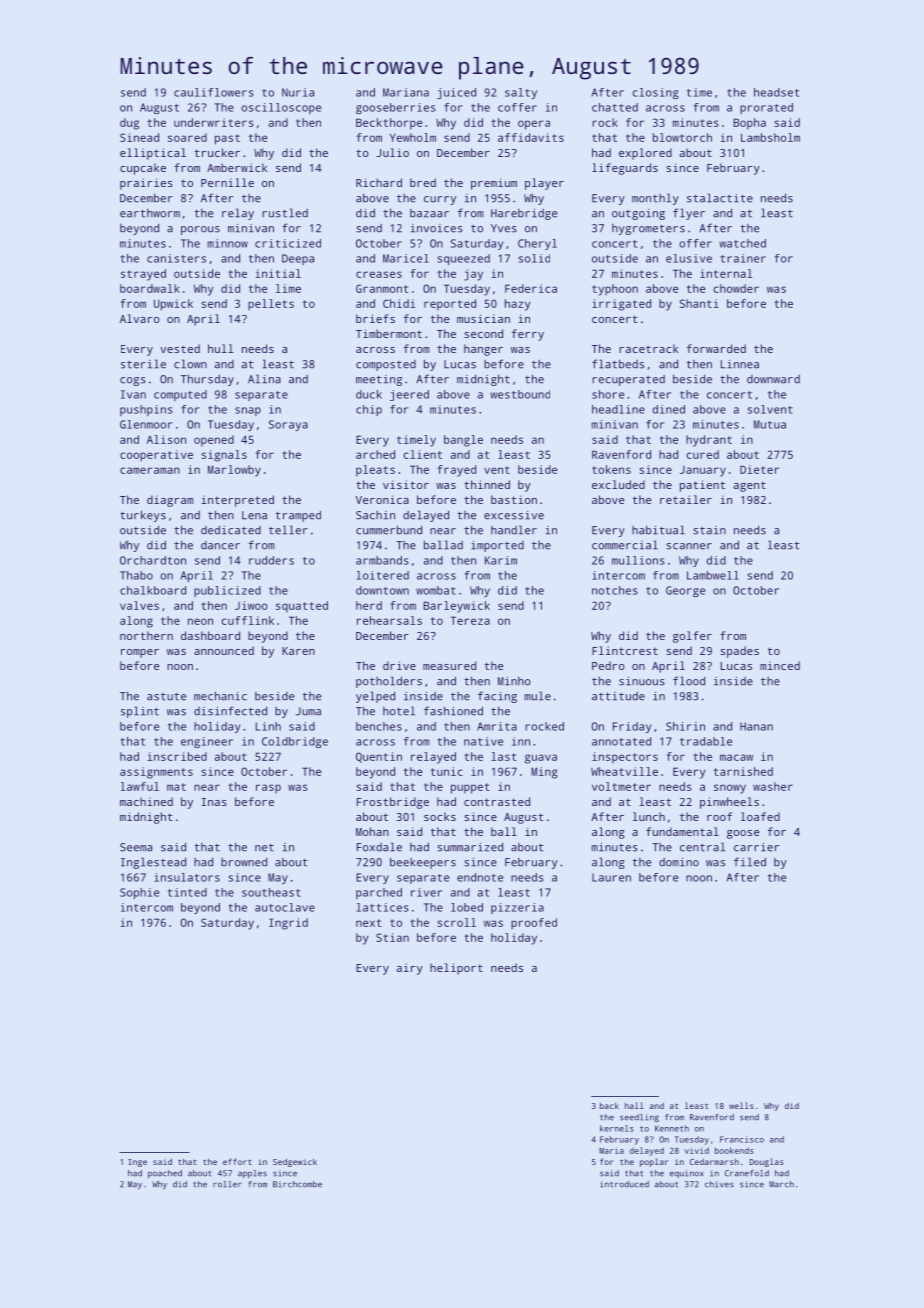 This screenshot has width=924, height=1308. Describe the element at coordinates (227, 591) in the screenshot. I see `publicized` at that location.
